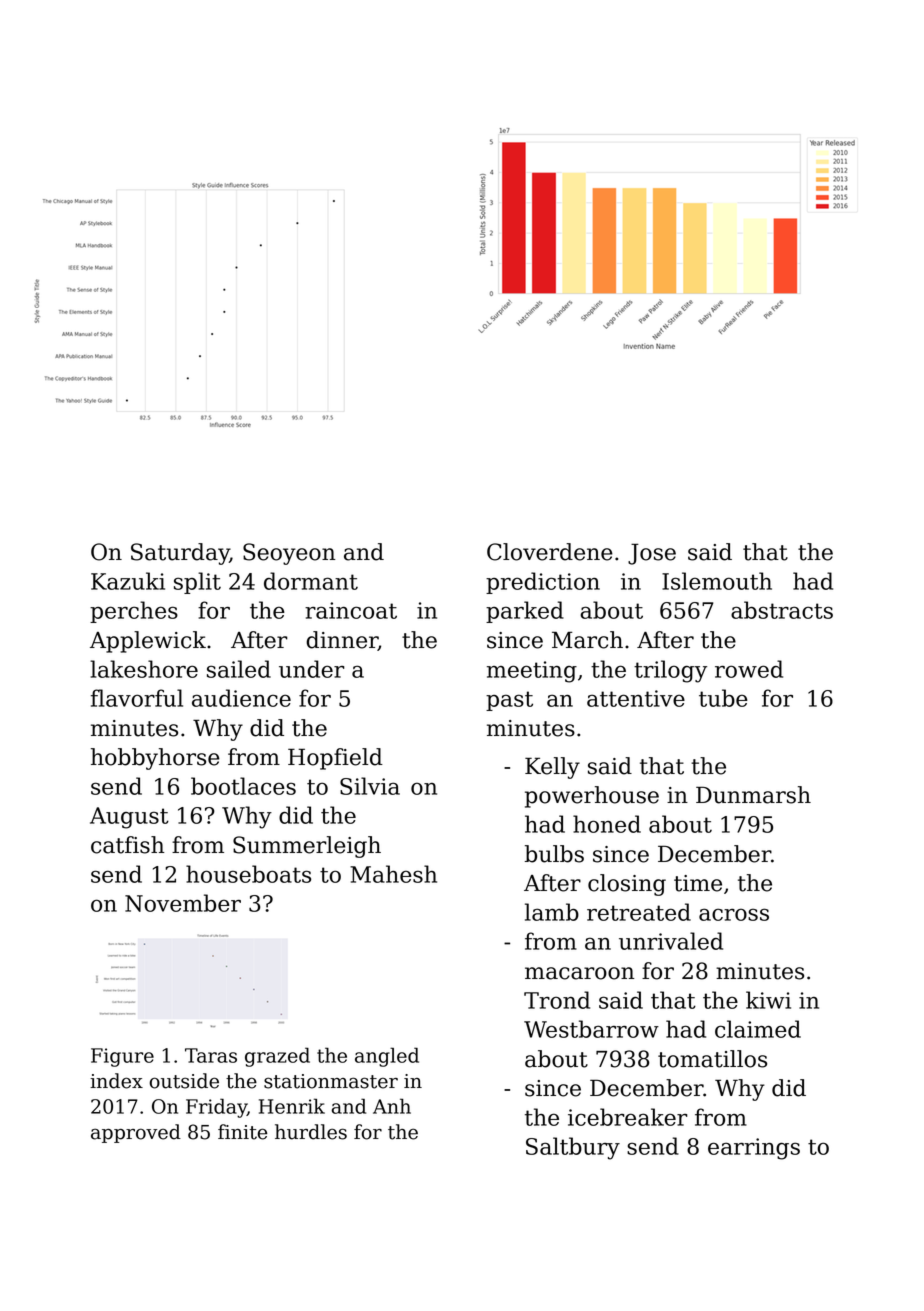  Describe the element at coordinates (550, 552) in the image. I see `Cloverdene` at that location.
